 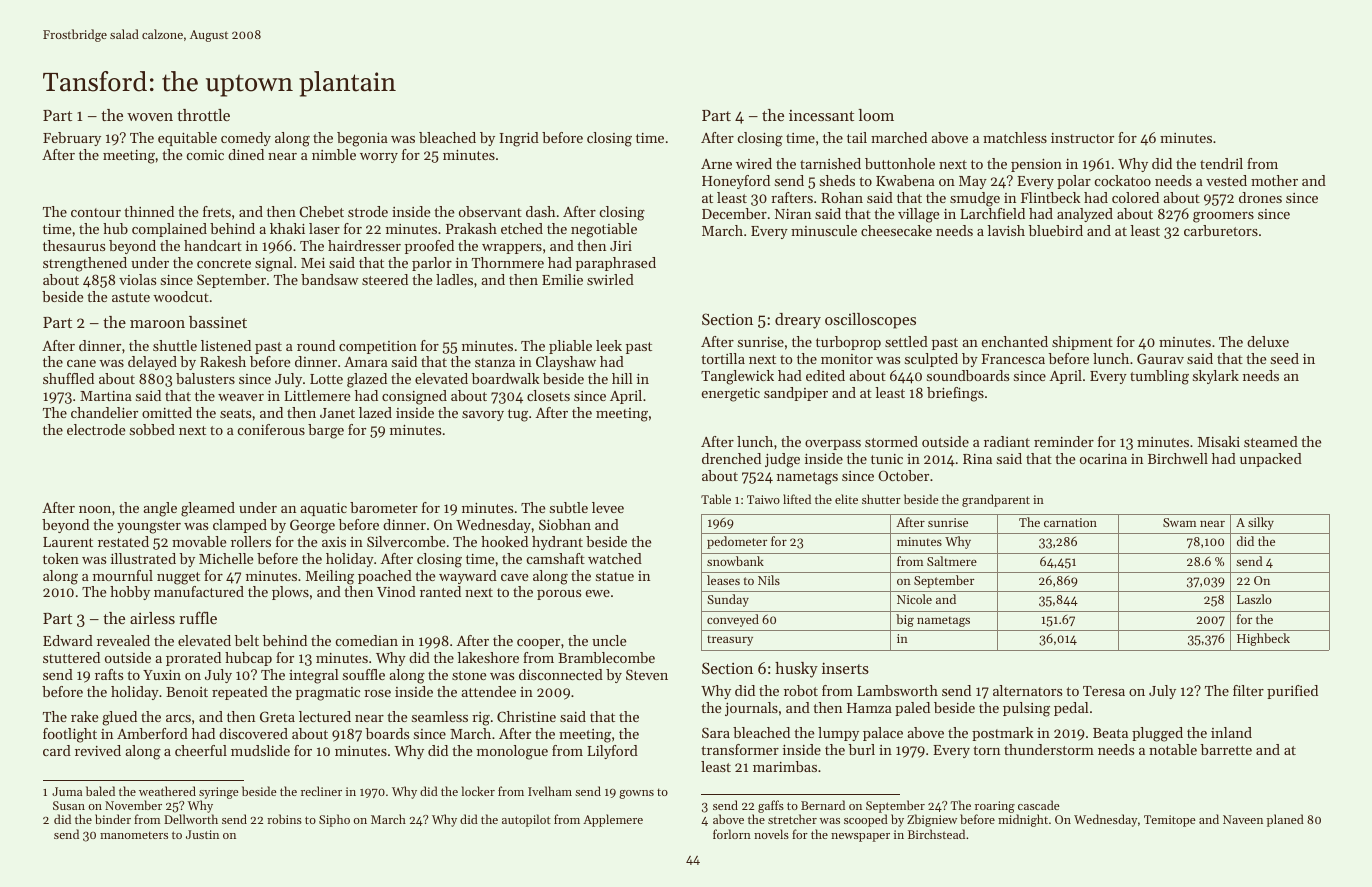 What do you see at coordinates (1006, 230) in the image?
I see `lavish` at bounding box center [1006, 230].
